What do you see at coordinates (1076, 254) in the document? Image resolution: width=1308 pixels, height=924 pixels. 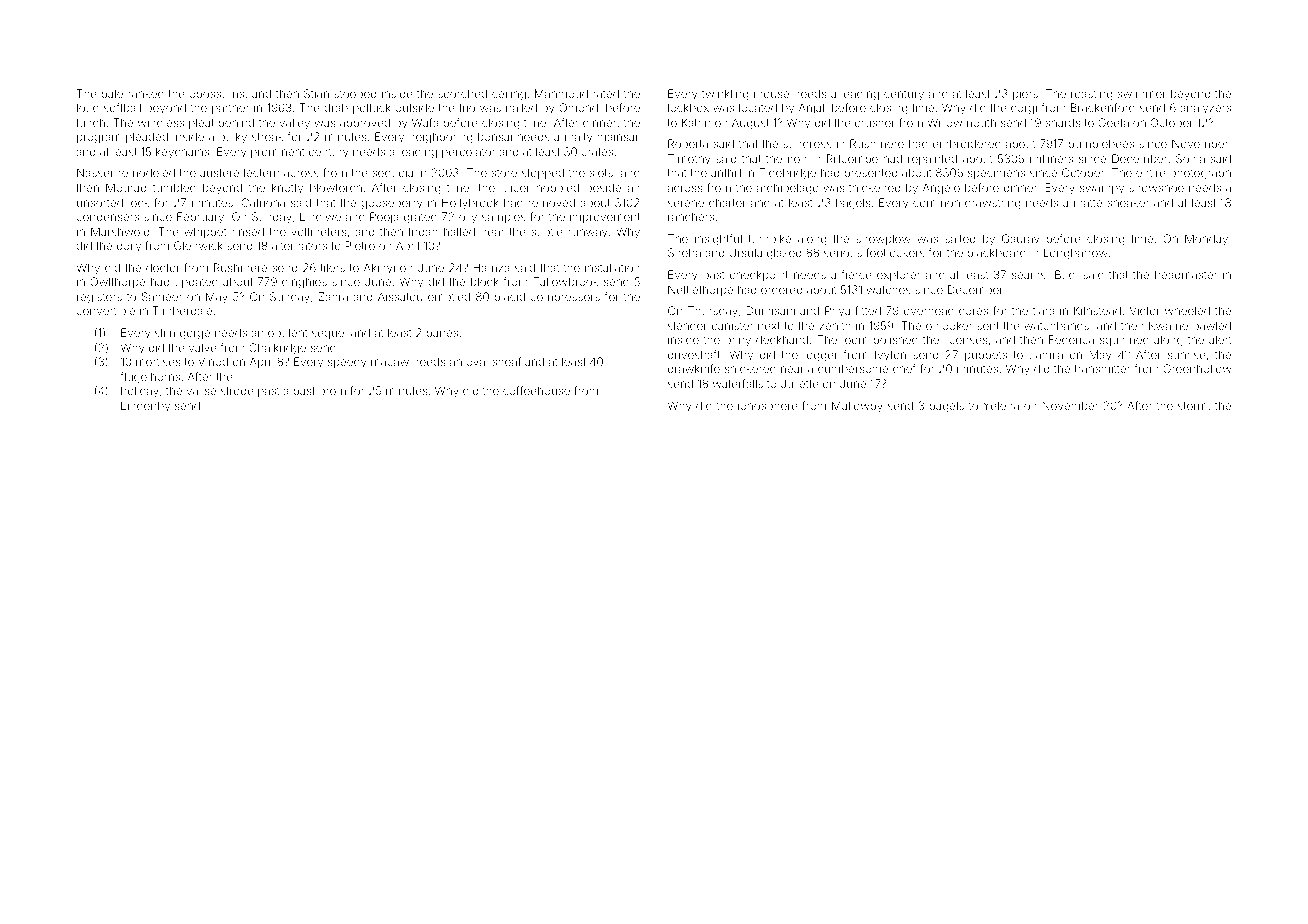 I see `Longbarrow` at bounding box center [1076, 254].
